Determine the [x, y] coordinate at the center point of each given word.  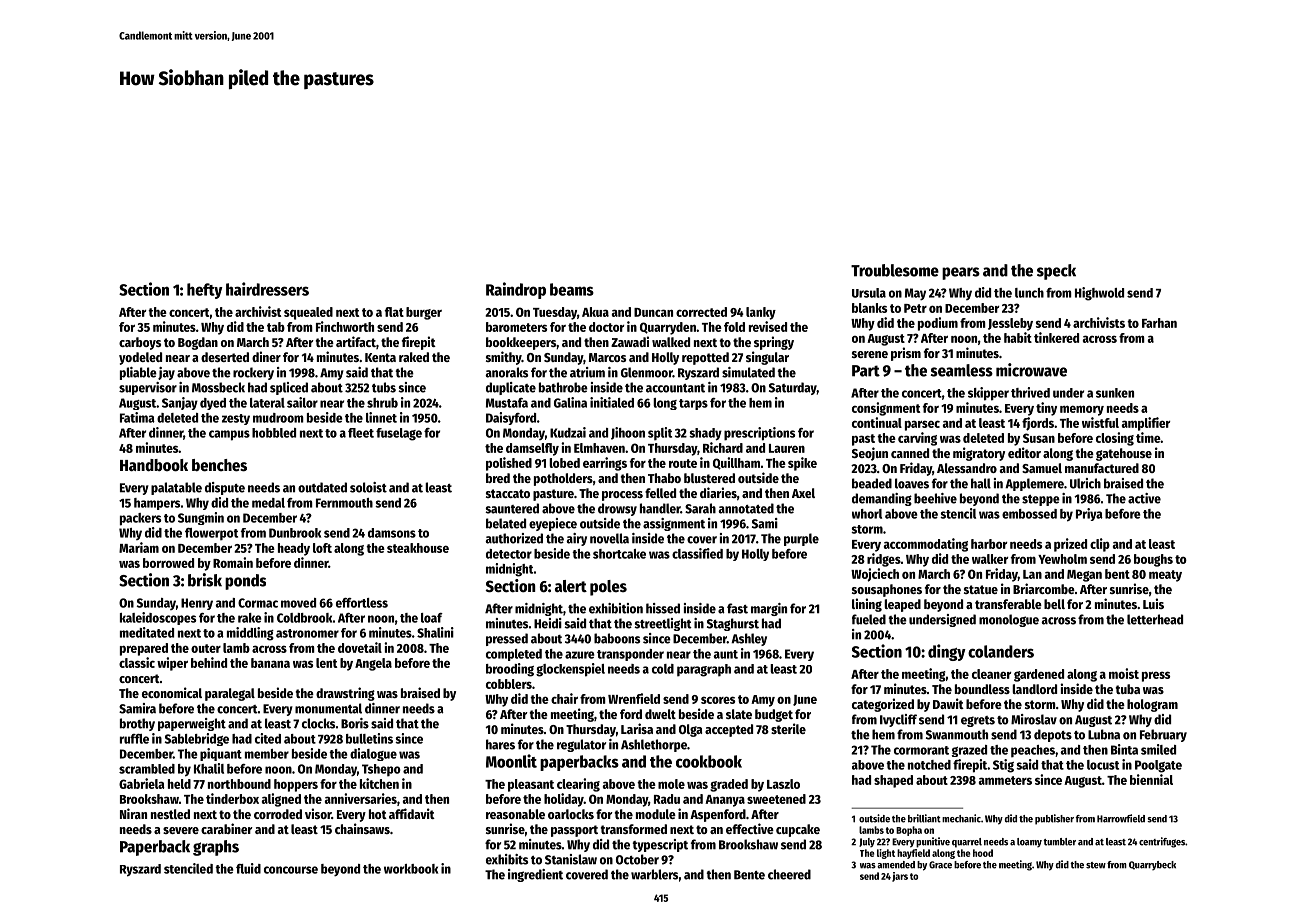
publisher [1054, 819]
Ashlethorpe [654, 745]
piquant [221, 754]
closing [1115, 439]
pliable [138, 373]
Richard [723, 447]
